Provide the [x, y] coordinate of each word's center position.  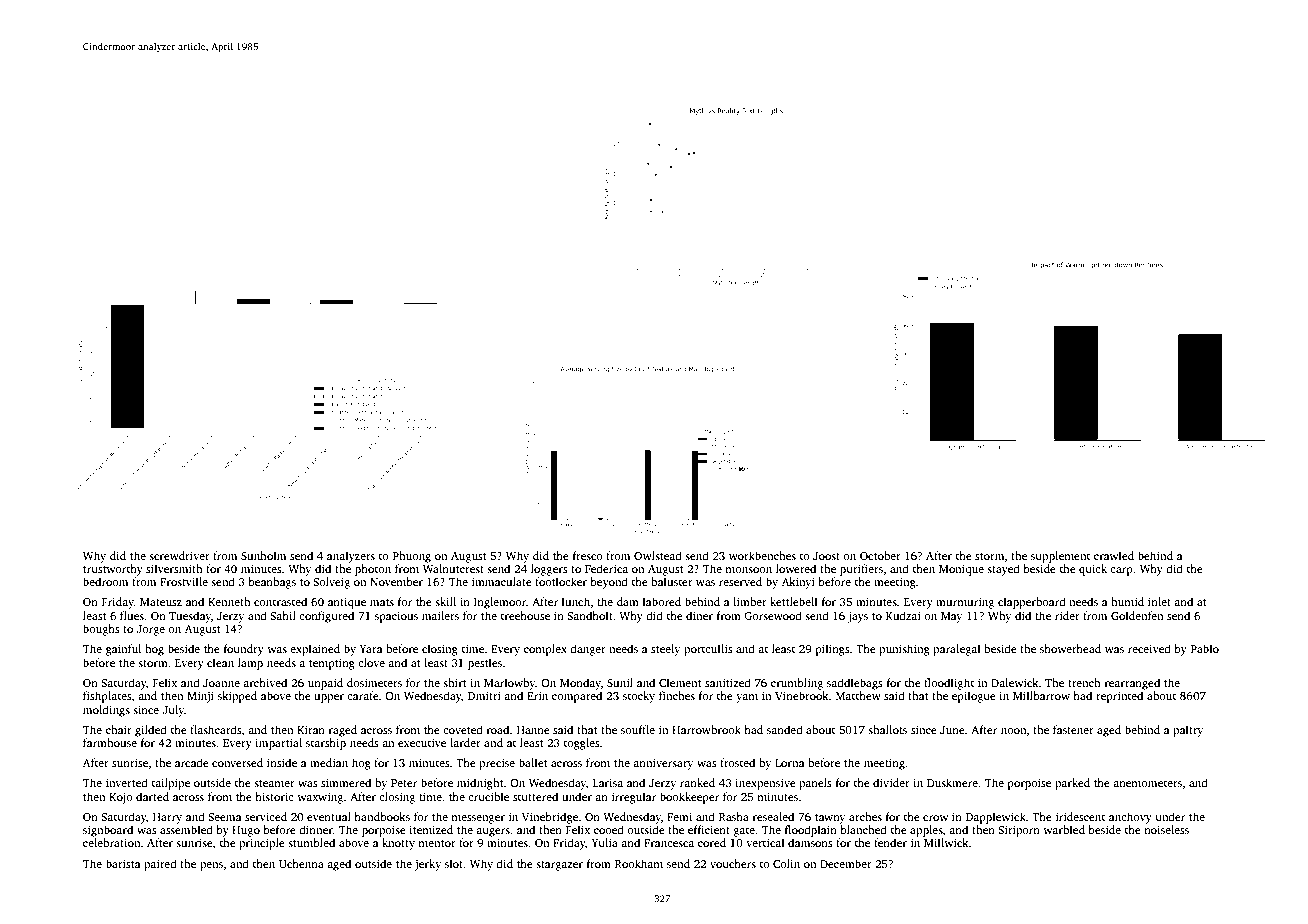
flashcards [216, 729]
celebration [112, 842]
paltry [1188, 731]
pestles [485, 664]
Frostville [184, 581]
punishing [904, 650]
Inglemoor [500, 603]
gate [744, 832]
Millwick [946, 842]
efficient [709, 829]
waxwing [320, 798]
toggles [582, 744]
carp [1121, 571]
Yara [370, 649]
